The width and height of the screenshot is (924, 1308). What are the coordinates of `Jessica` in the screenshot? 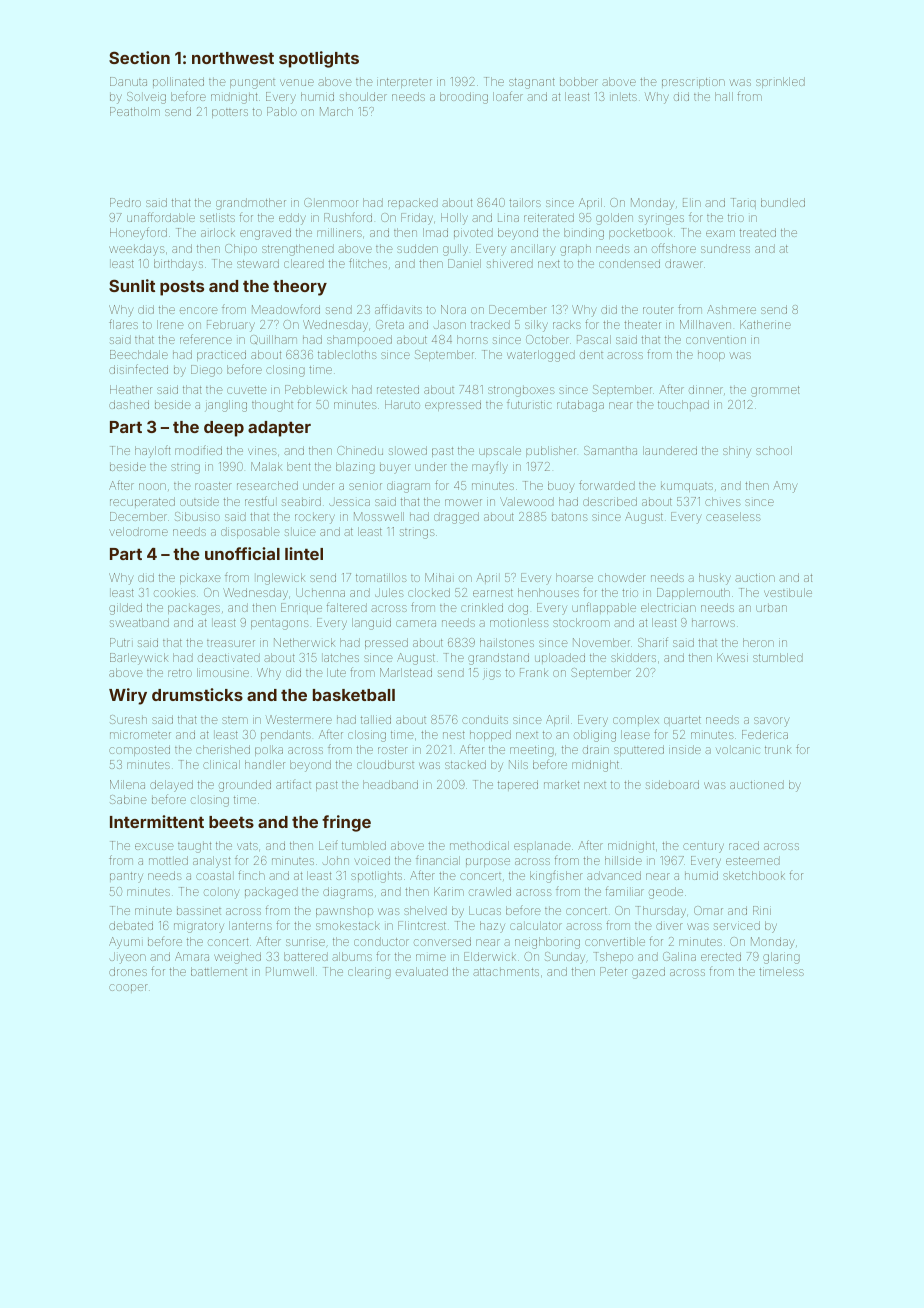 It's located at (349, 502).
